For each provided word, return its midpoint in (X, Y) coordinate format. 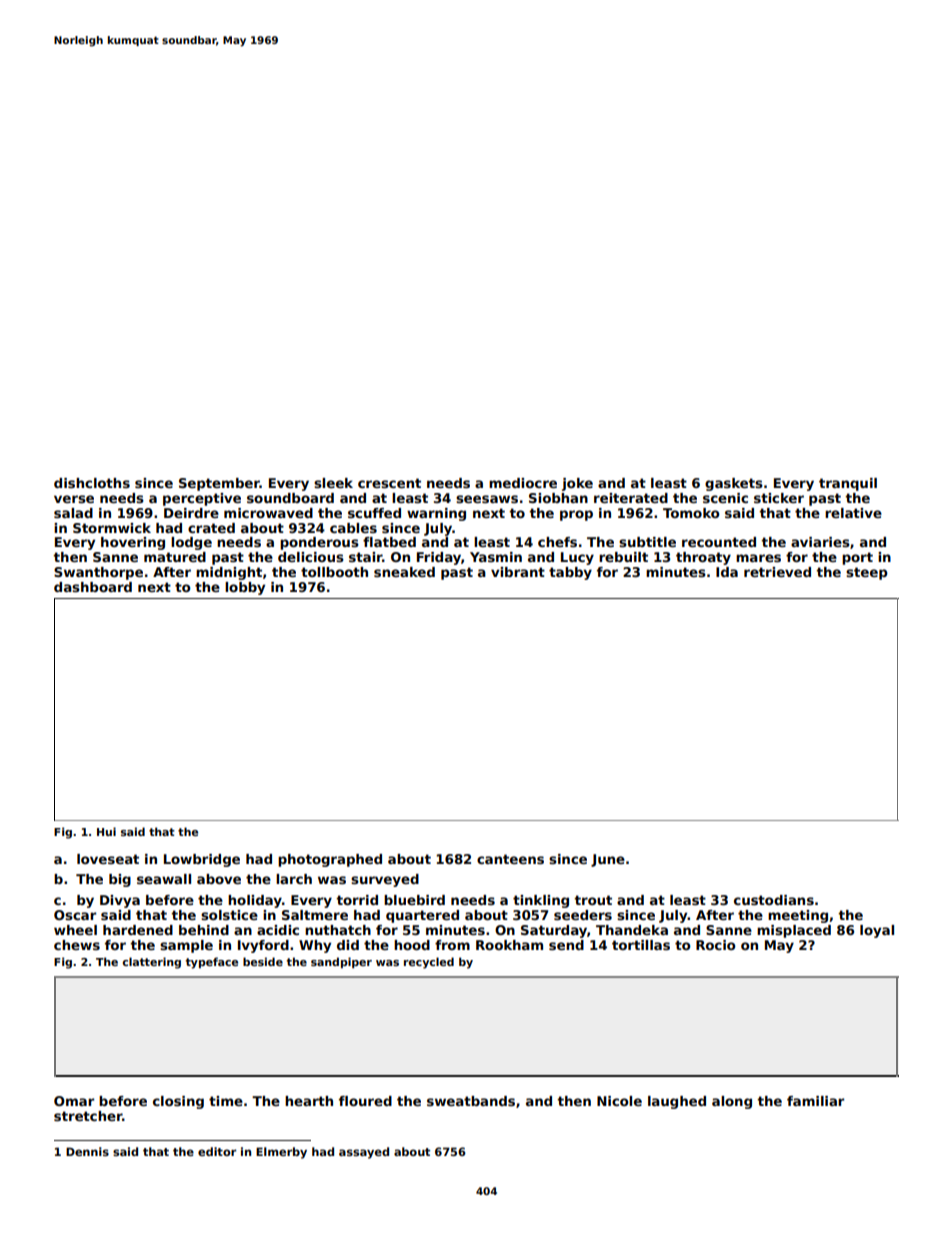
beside (263, 961)
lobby (245, 588)
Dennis (87, 1151)
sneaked (404, 572)
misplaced (794, 931)
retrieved (777, 572)
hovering (133, 543)
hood (412, 945)
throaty (703, 558)
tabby (570, 573)
